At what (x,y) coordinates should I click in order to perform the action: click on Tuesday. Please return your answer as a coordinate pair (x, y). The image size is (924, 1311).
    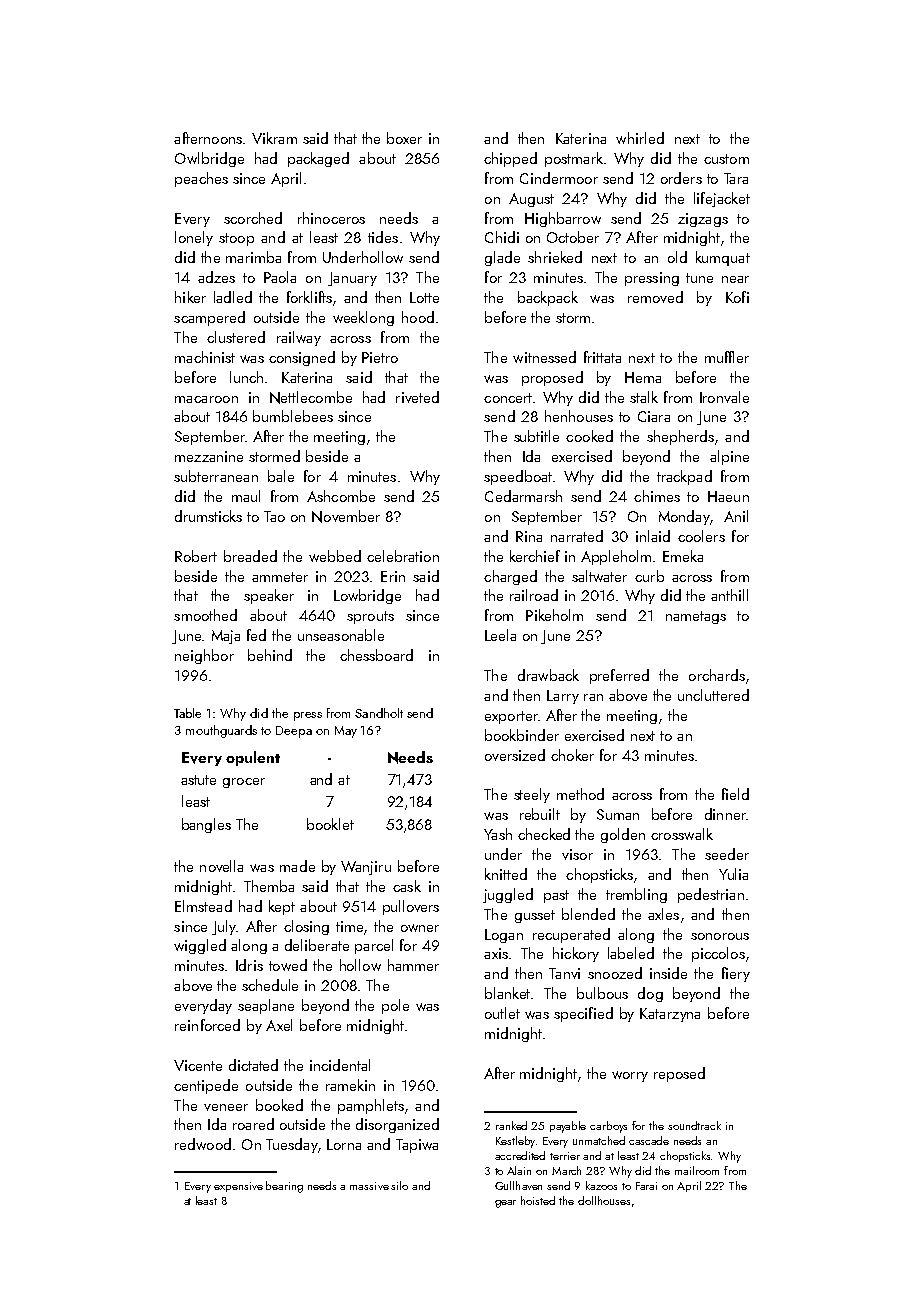
    Looking at the image, I should click on (292, 1145).
